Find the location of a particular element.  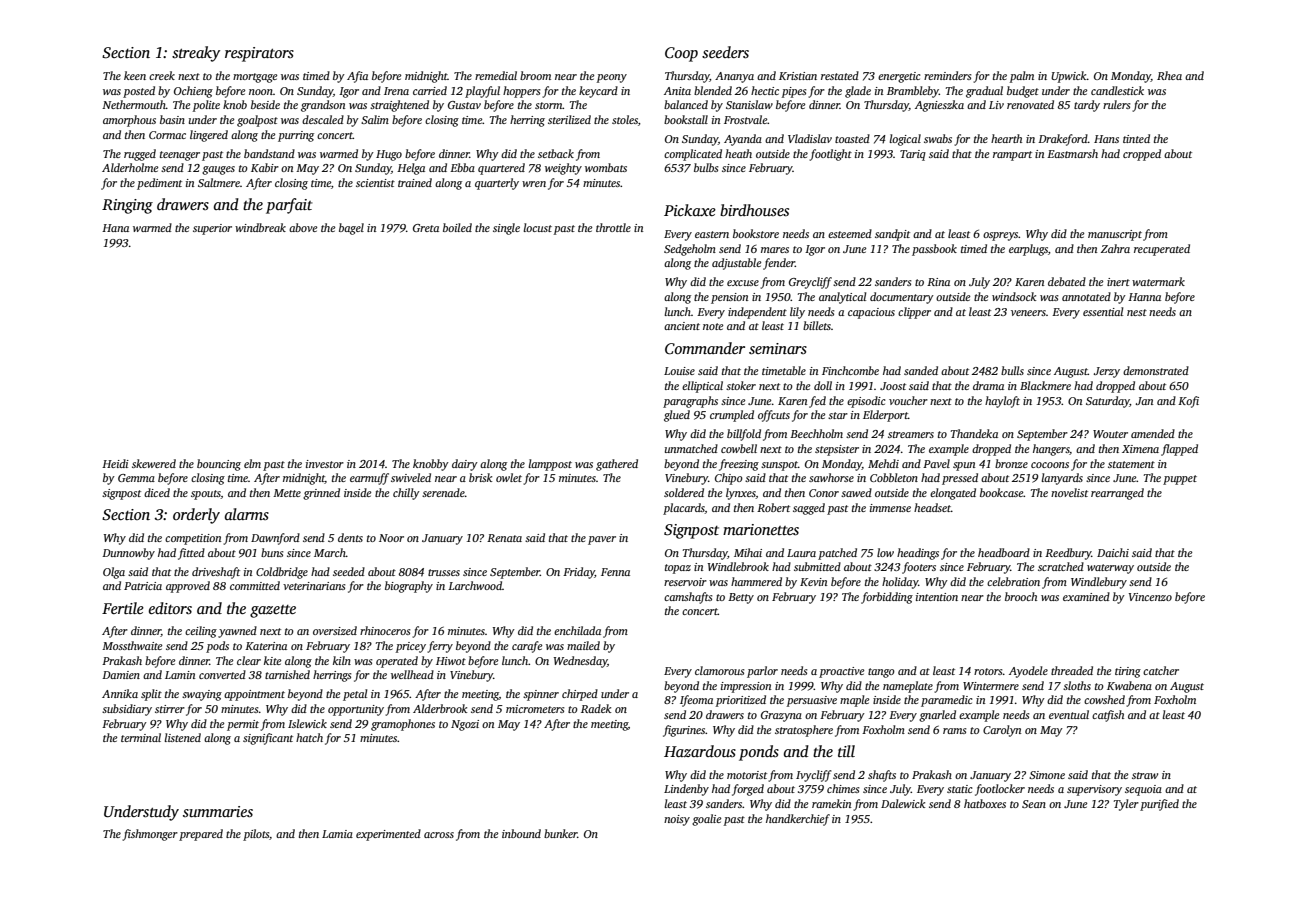

Damien is located at coordinates (121, 675).
